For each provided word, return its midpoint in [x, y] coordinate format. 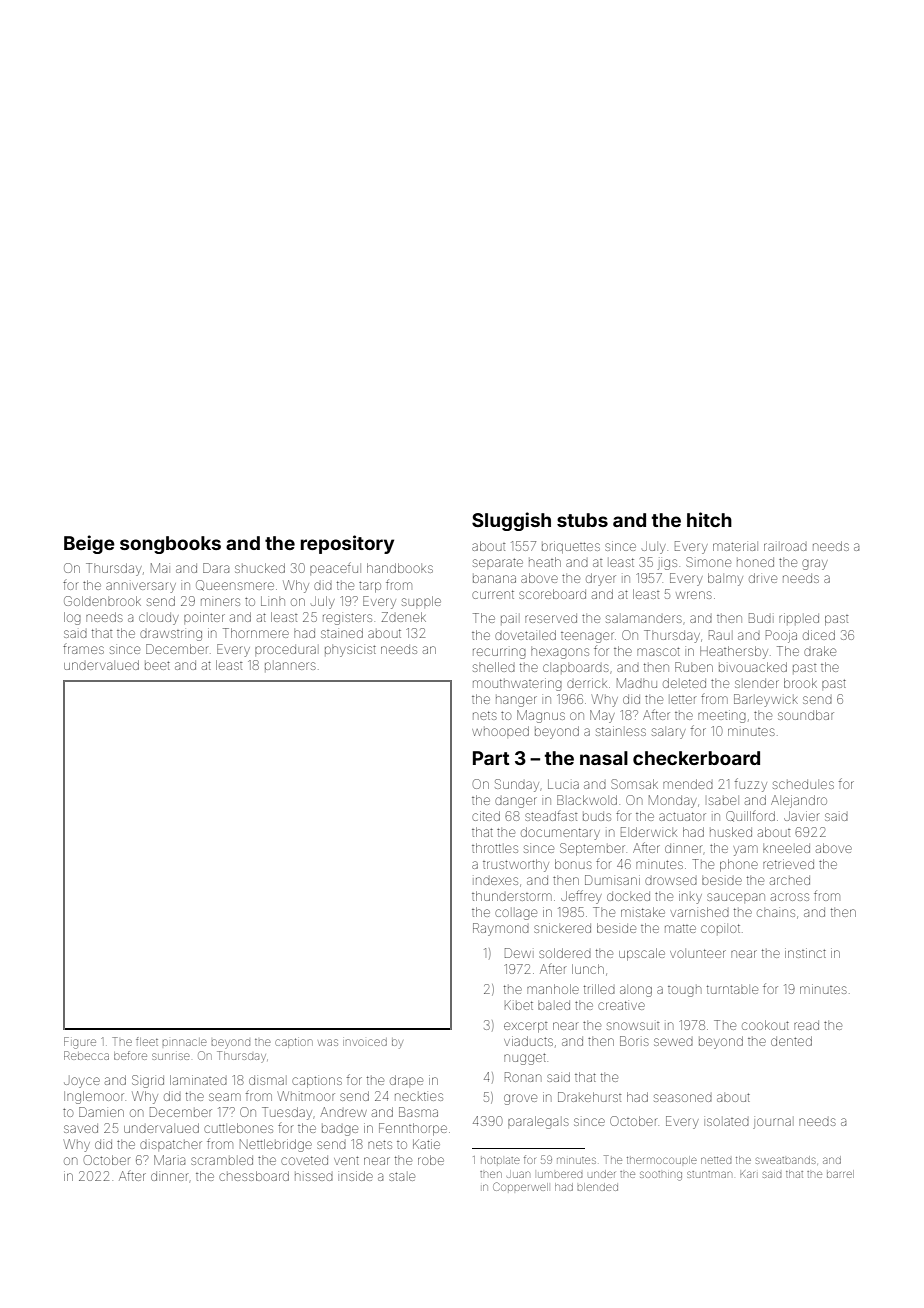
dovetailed [525, 635]
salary [668, 733]
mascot [658, 651]
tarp [370, 587]
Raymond [501, 929]
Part [491, 758]
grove [520, 1099]
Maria [169, 1160]
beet [157, 665]
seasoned [683, 1098]
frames [83, 649]
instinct [805, 953]
